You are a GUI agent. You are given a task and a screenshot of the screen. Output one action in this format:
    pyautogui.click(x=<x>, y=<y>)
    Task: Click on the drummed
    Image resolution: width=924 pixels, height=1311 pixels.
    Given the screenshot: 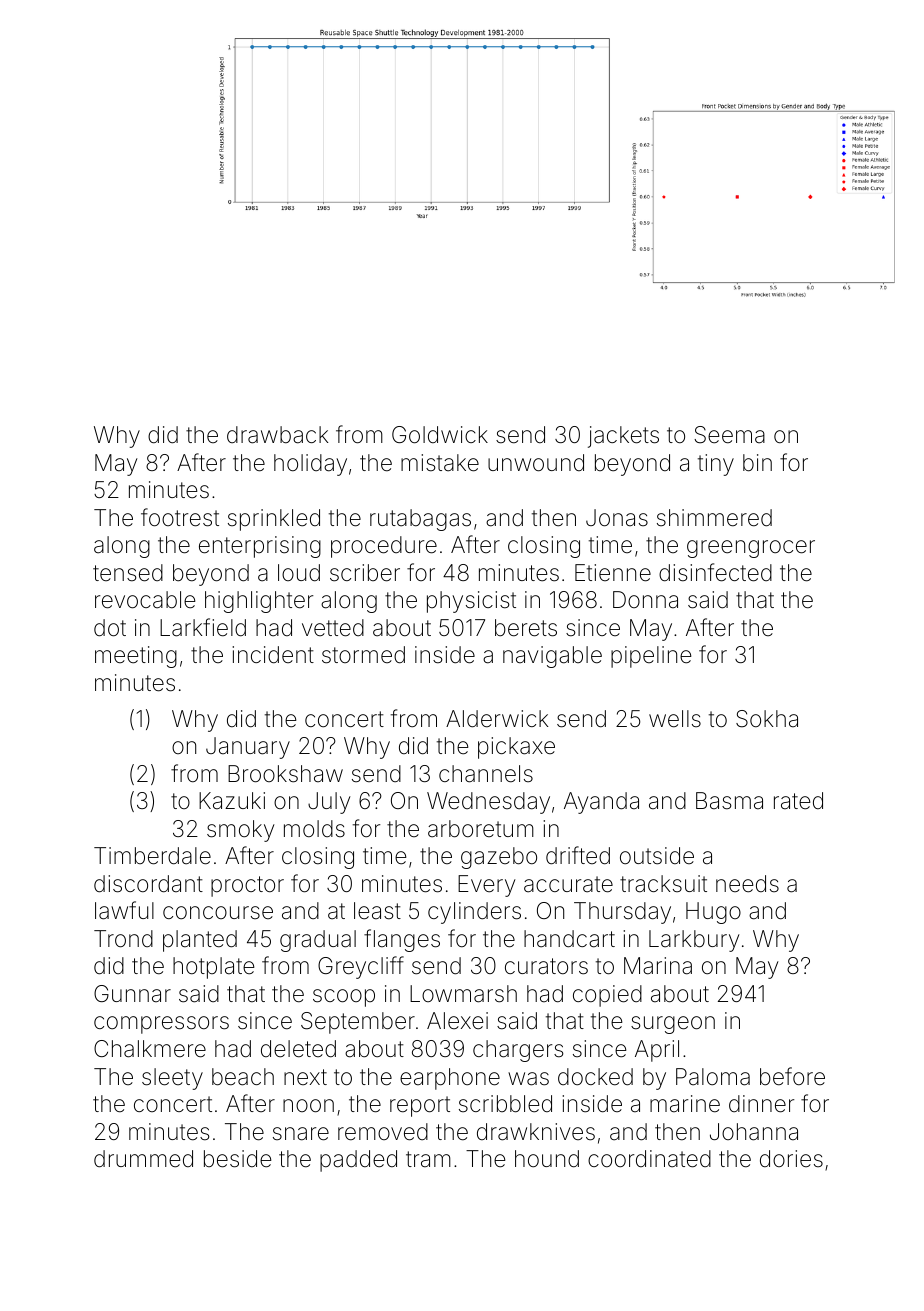 What is the action you would take?
    pyautogui.click(x=143, y=1159)
